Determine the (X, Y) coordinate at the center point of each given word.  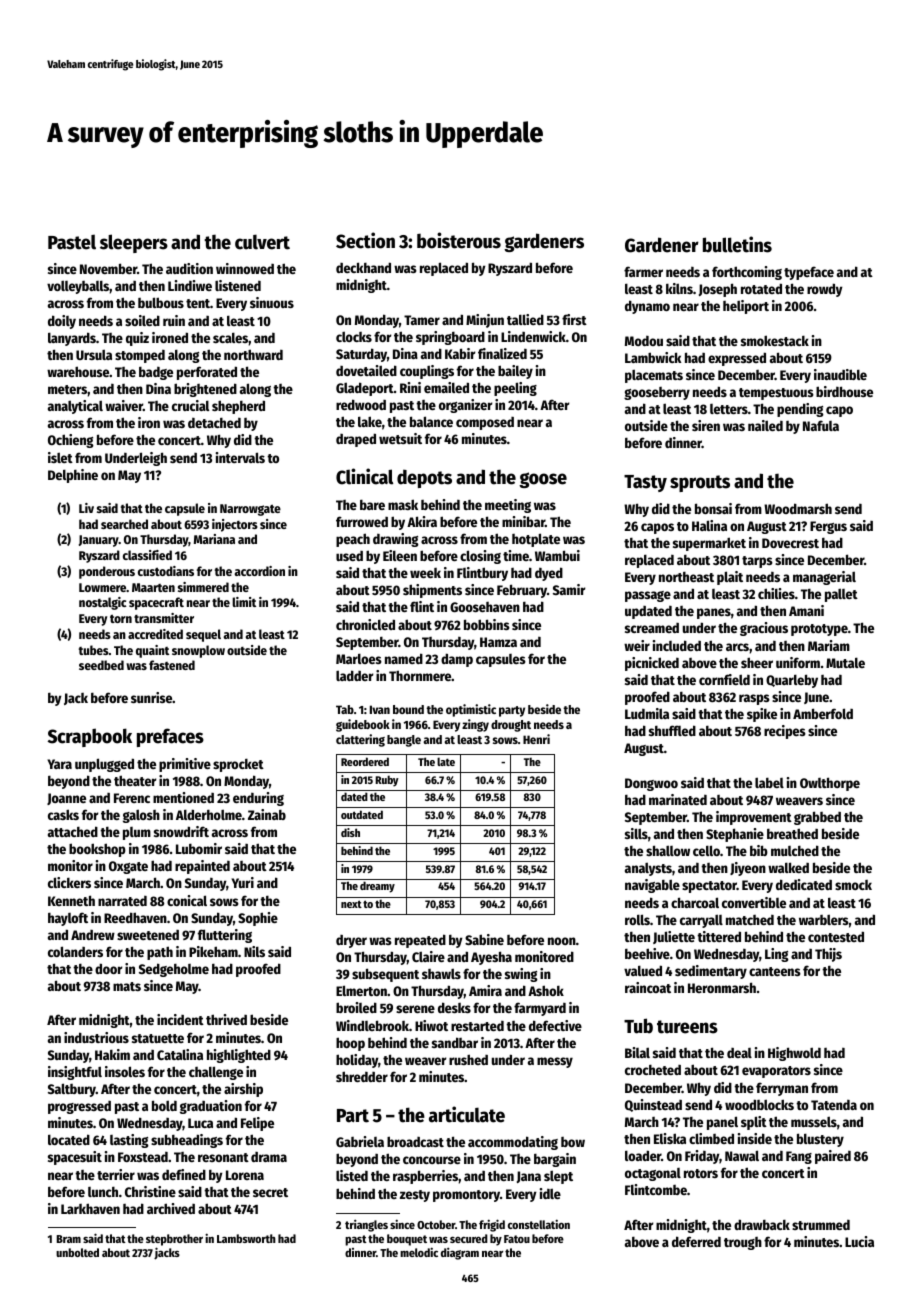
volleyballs (78, 287)
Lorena (245, 1175)
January (99, 541)
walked (788, 867)
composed (485, 423)
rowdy (825, 290)
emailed (446, 387)
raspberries (425, 1177)
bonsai (713, 508)
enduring (258, 799)
